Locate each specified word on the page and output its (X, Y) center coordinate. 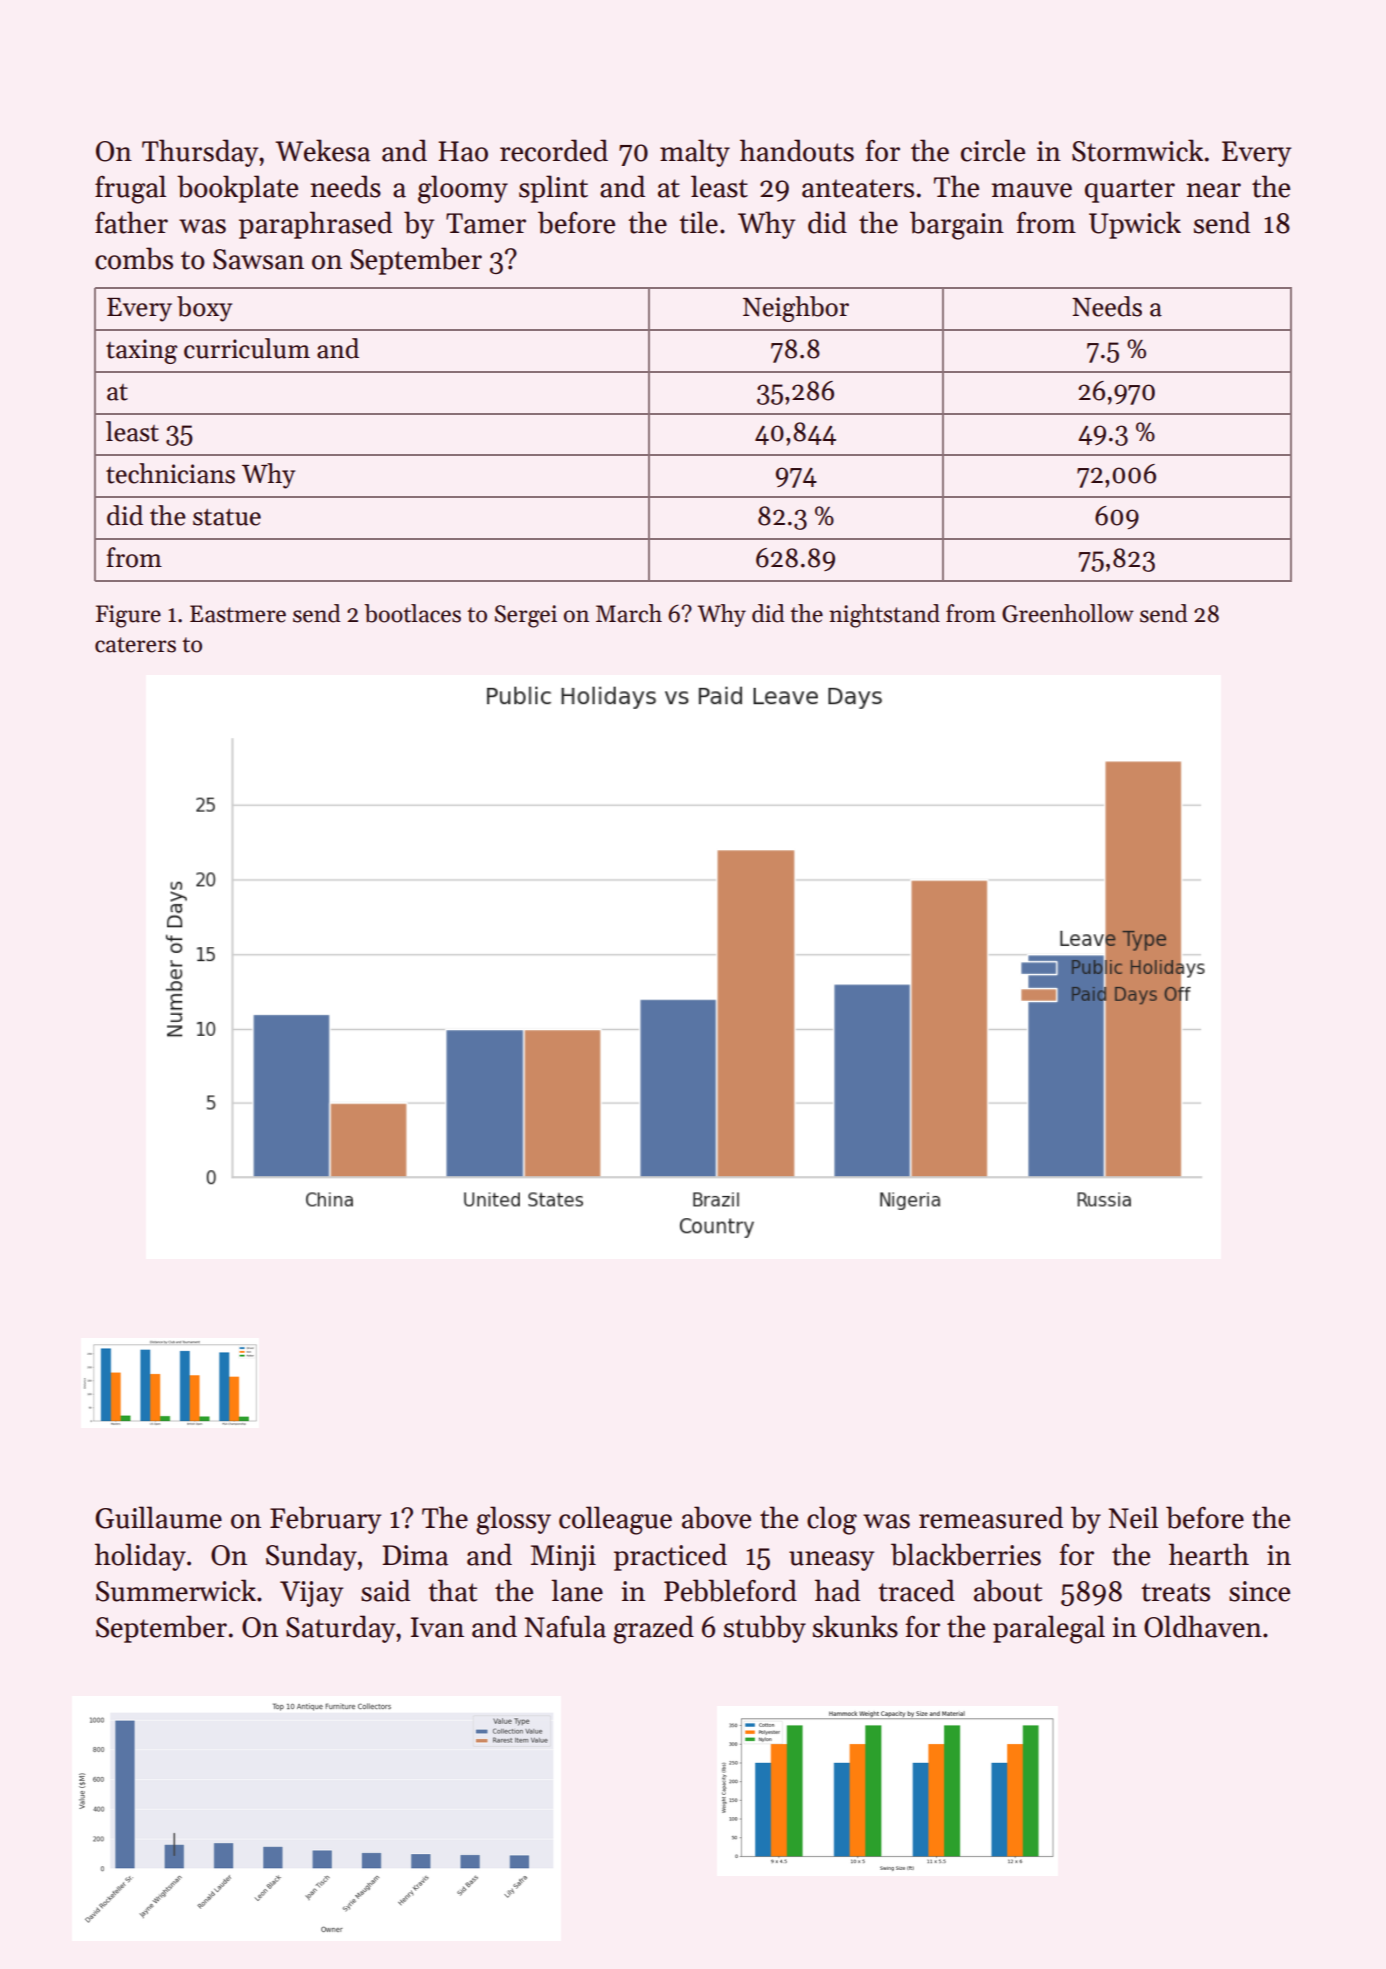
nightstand (884, 616)
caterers (135, 645)
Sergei (526, 616)
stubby (765, 1629)
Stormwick (1137, 150)
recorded (554, 150)
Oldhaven (1203, 1626)
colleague (615, 1520)
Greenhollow (1068, 613)
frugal (130, 189)
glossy (513, 1520)
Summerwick (176, 1590)
